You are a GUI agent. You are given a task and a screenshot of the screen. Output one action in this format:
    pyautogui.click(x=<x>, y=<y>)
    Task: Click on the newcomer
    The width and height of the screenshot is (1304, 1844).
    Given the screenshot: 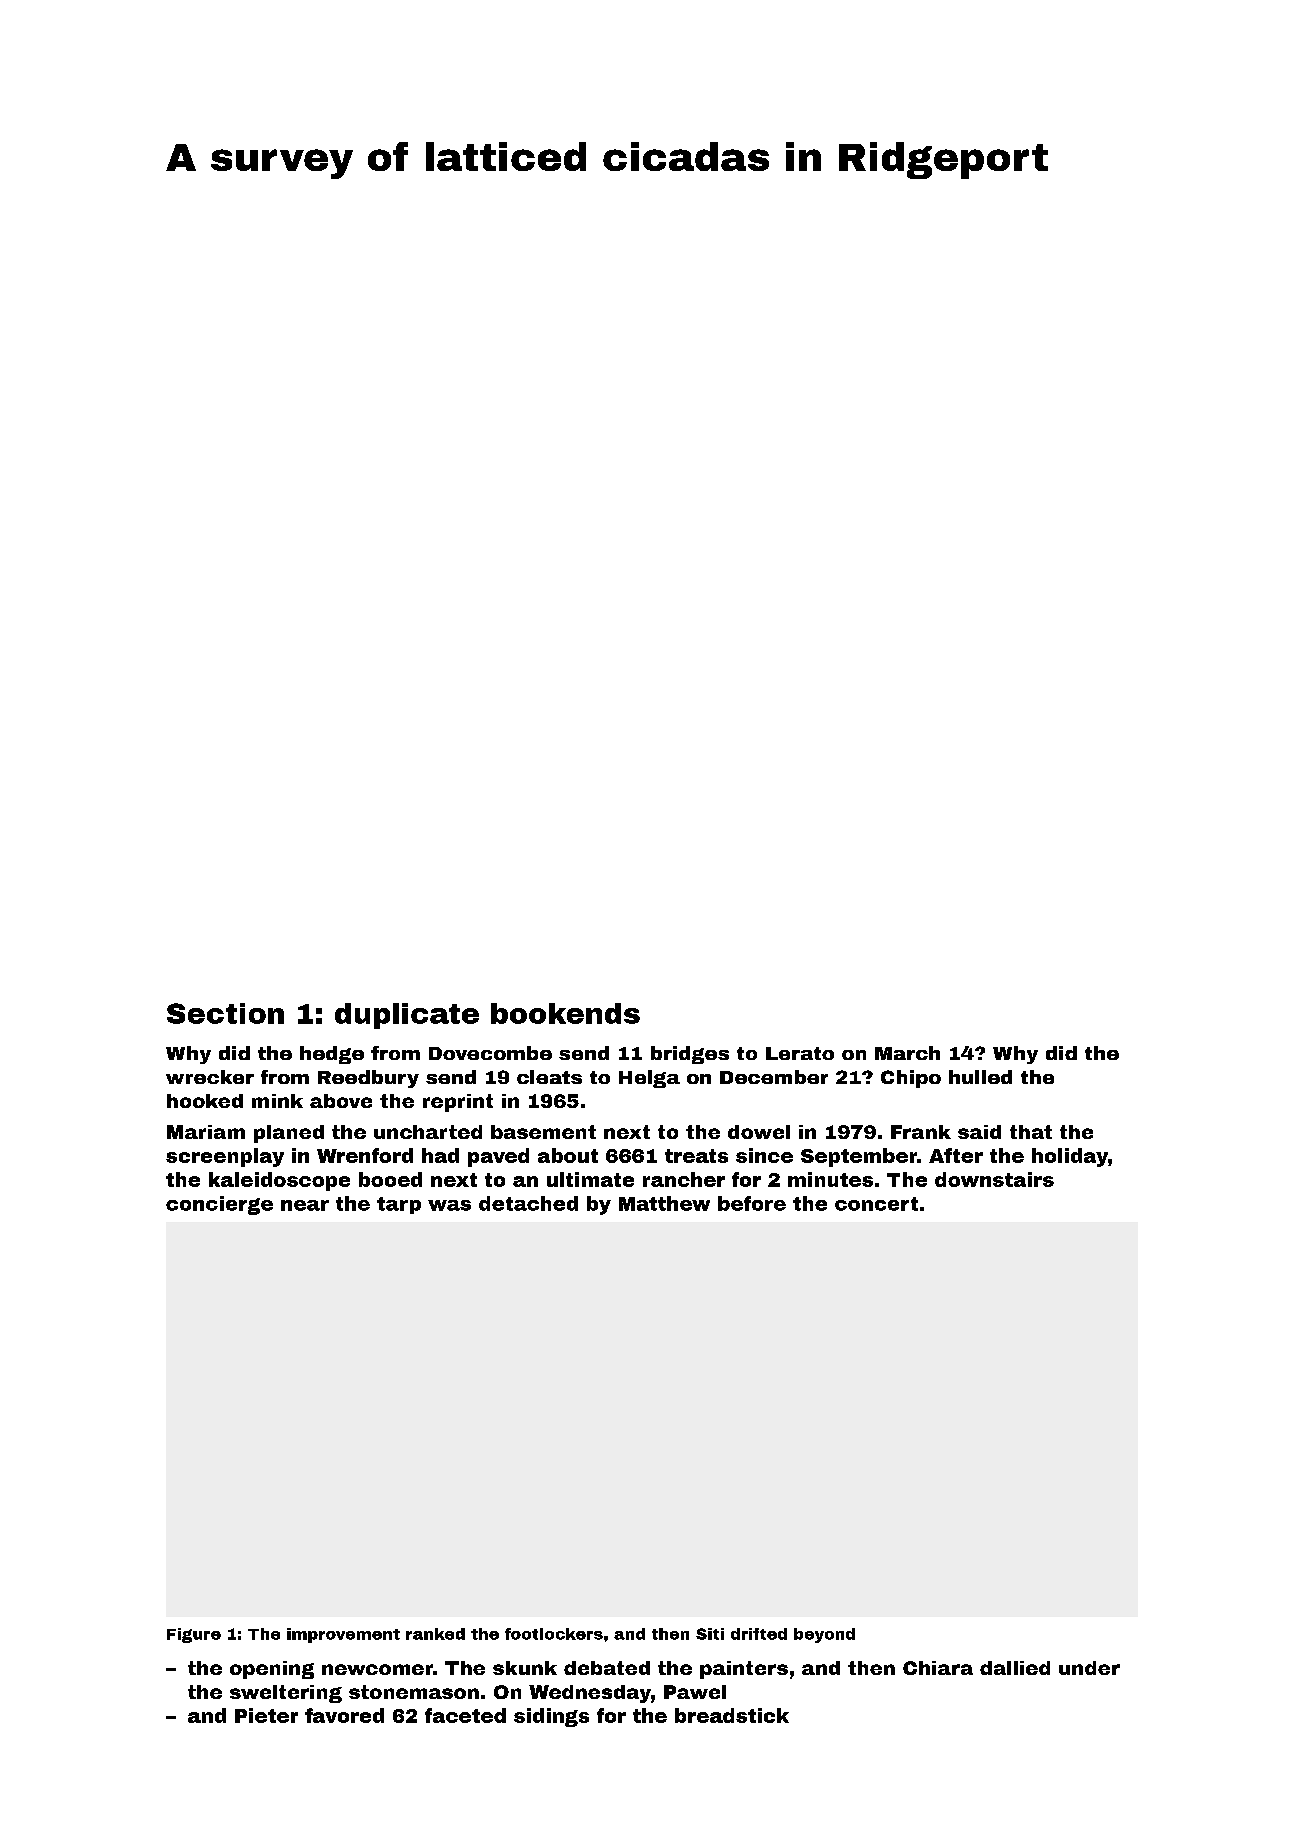 What is the action you would take?
    pyautogui.click(x=377, y=1669)
